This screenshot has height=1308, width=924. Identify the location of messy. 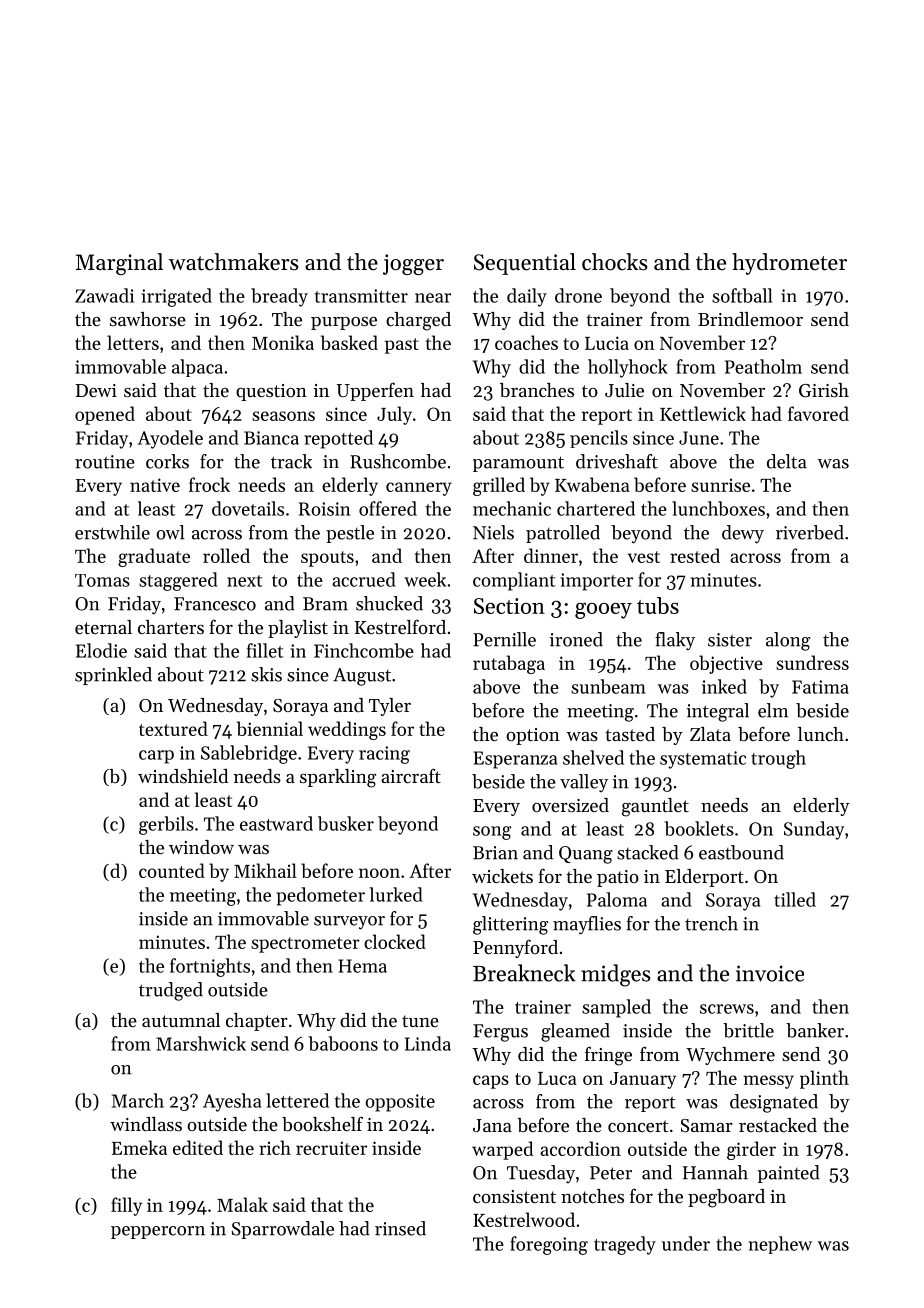
(768, 1082).
